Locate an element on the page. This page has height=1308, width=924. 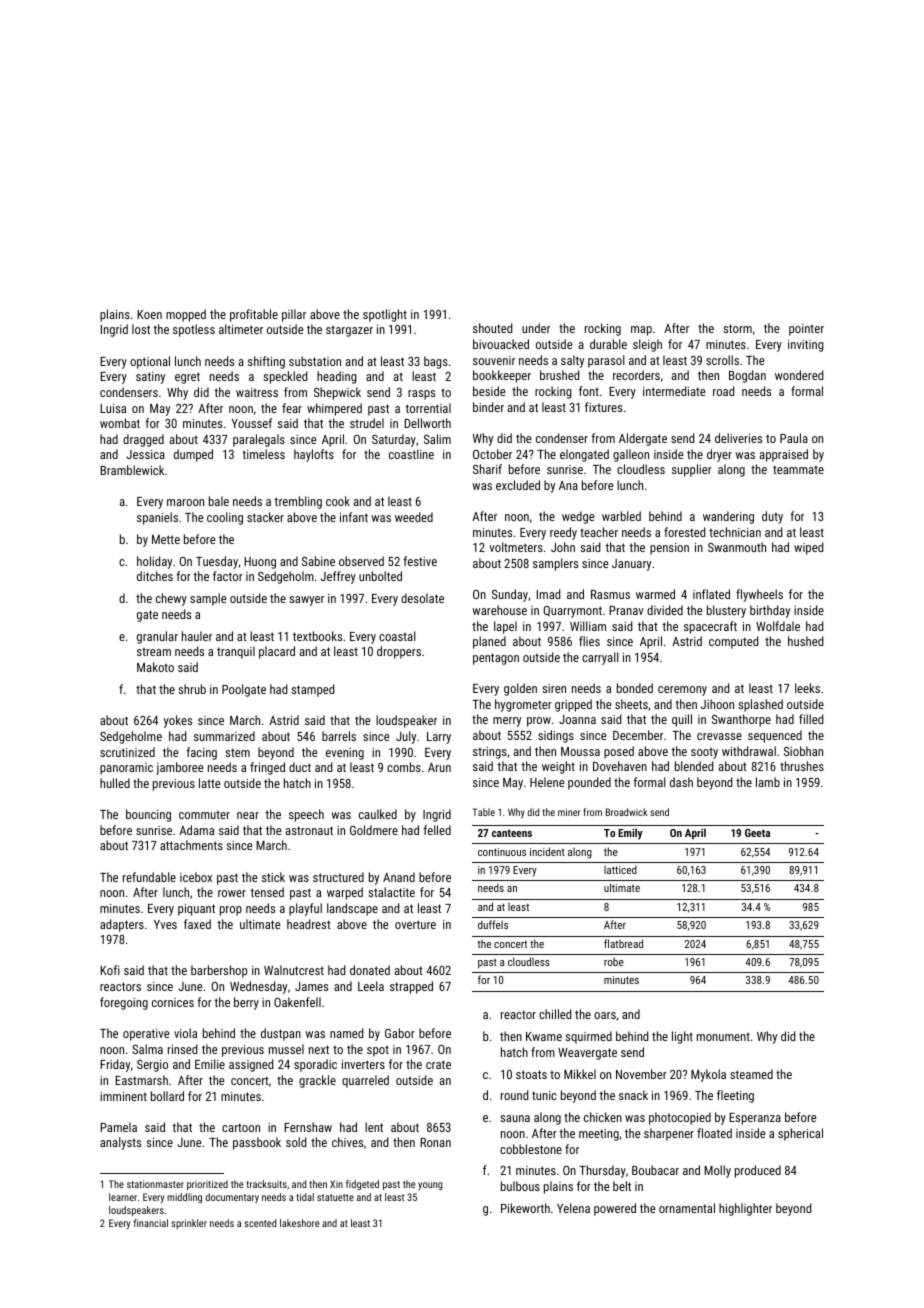
sauna is located at coordinates (515, 1118).
